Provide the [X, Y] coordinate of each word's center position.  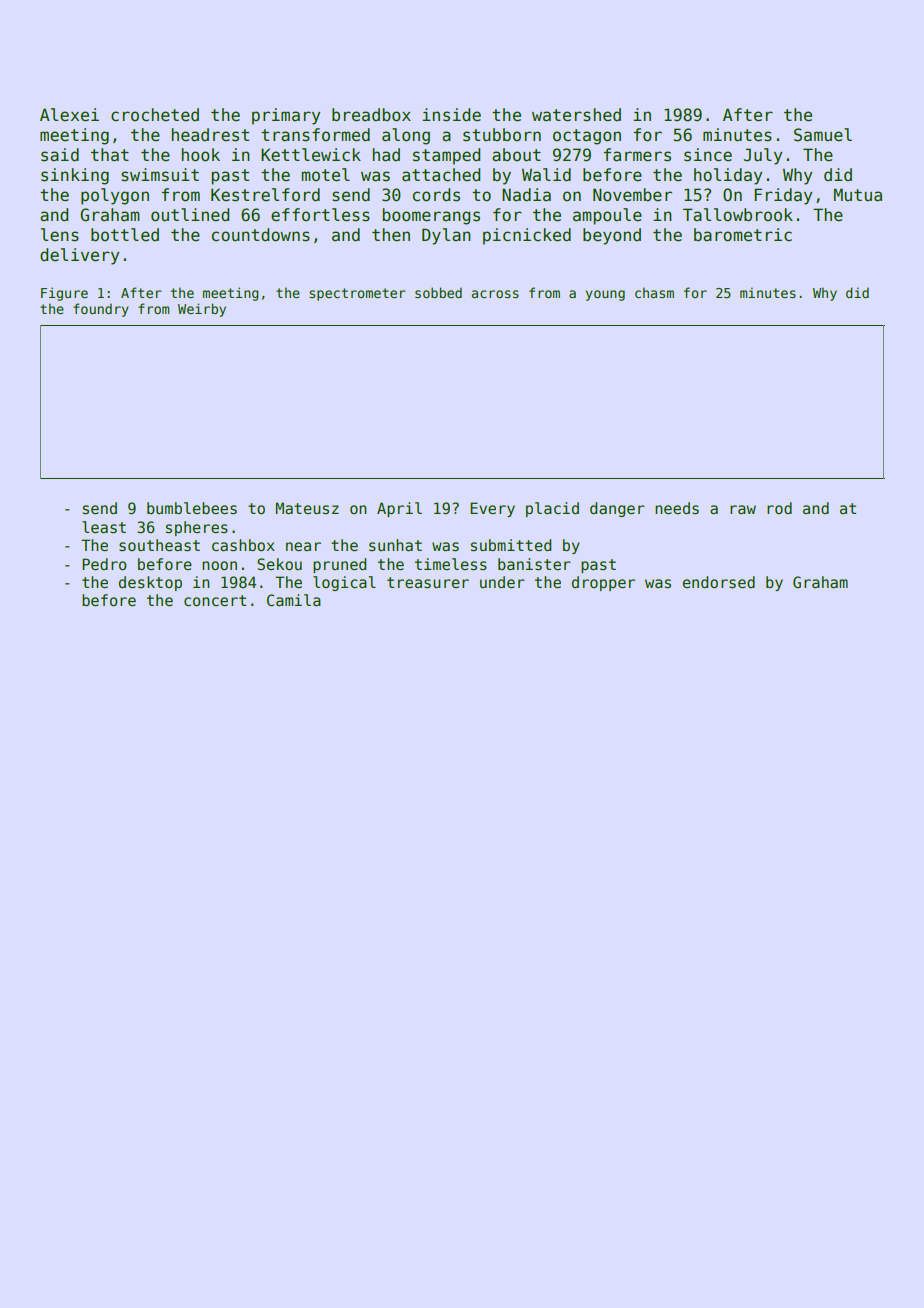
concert [215, 600]
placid [552, 509]
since [708, 155]
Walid [546, 175]
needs [677, 508]
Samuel [823, 135]
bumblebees [192, 508]
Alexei [69, 115]
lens [60, 235]
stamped [446, 156]
